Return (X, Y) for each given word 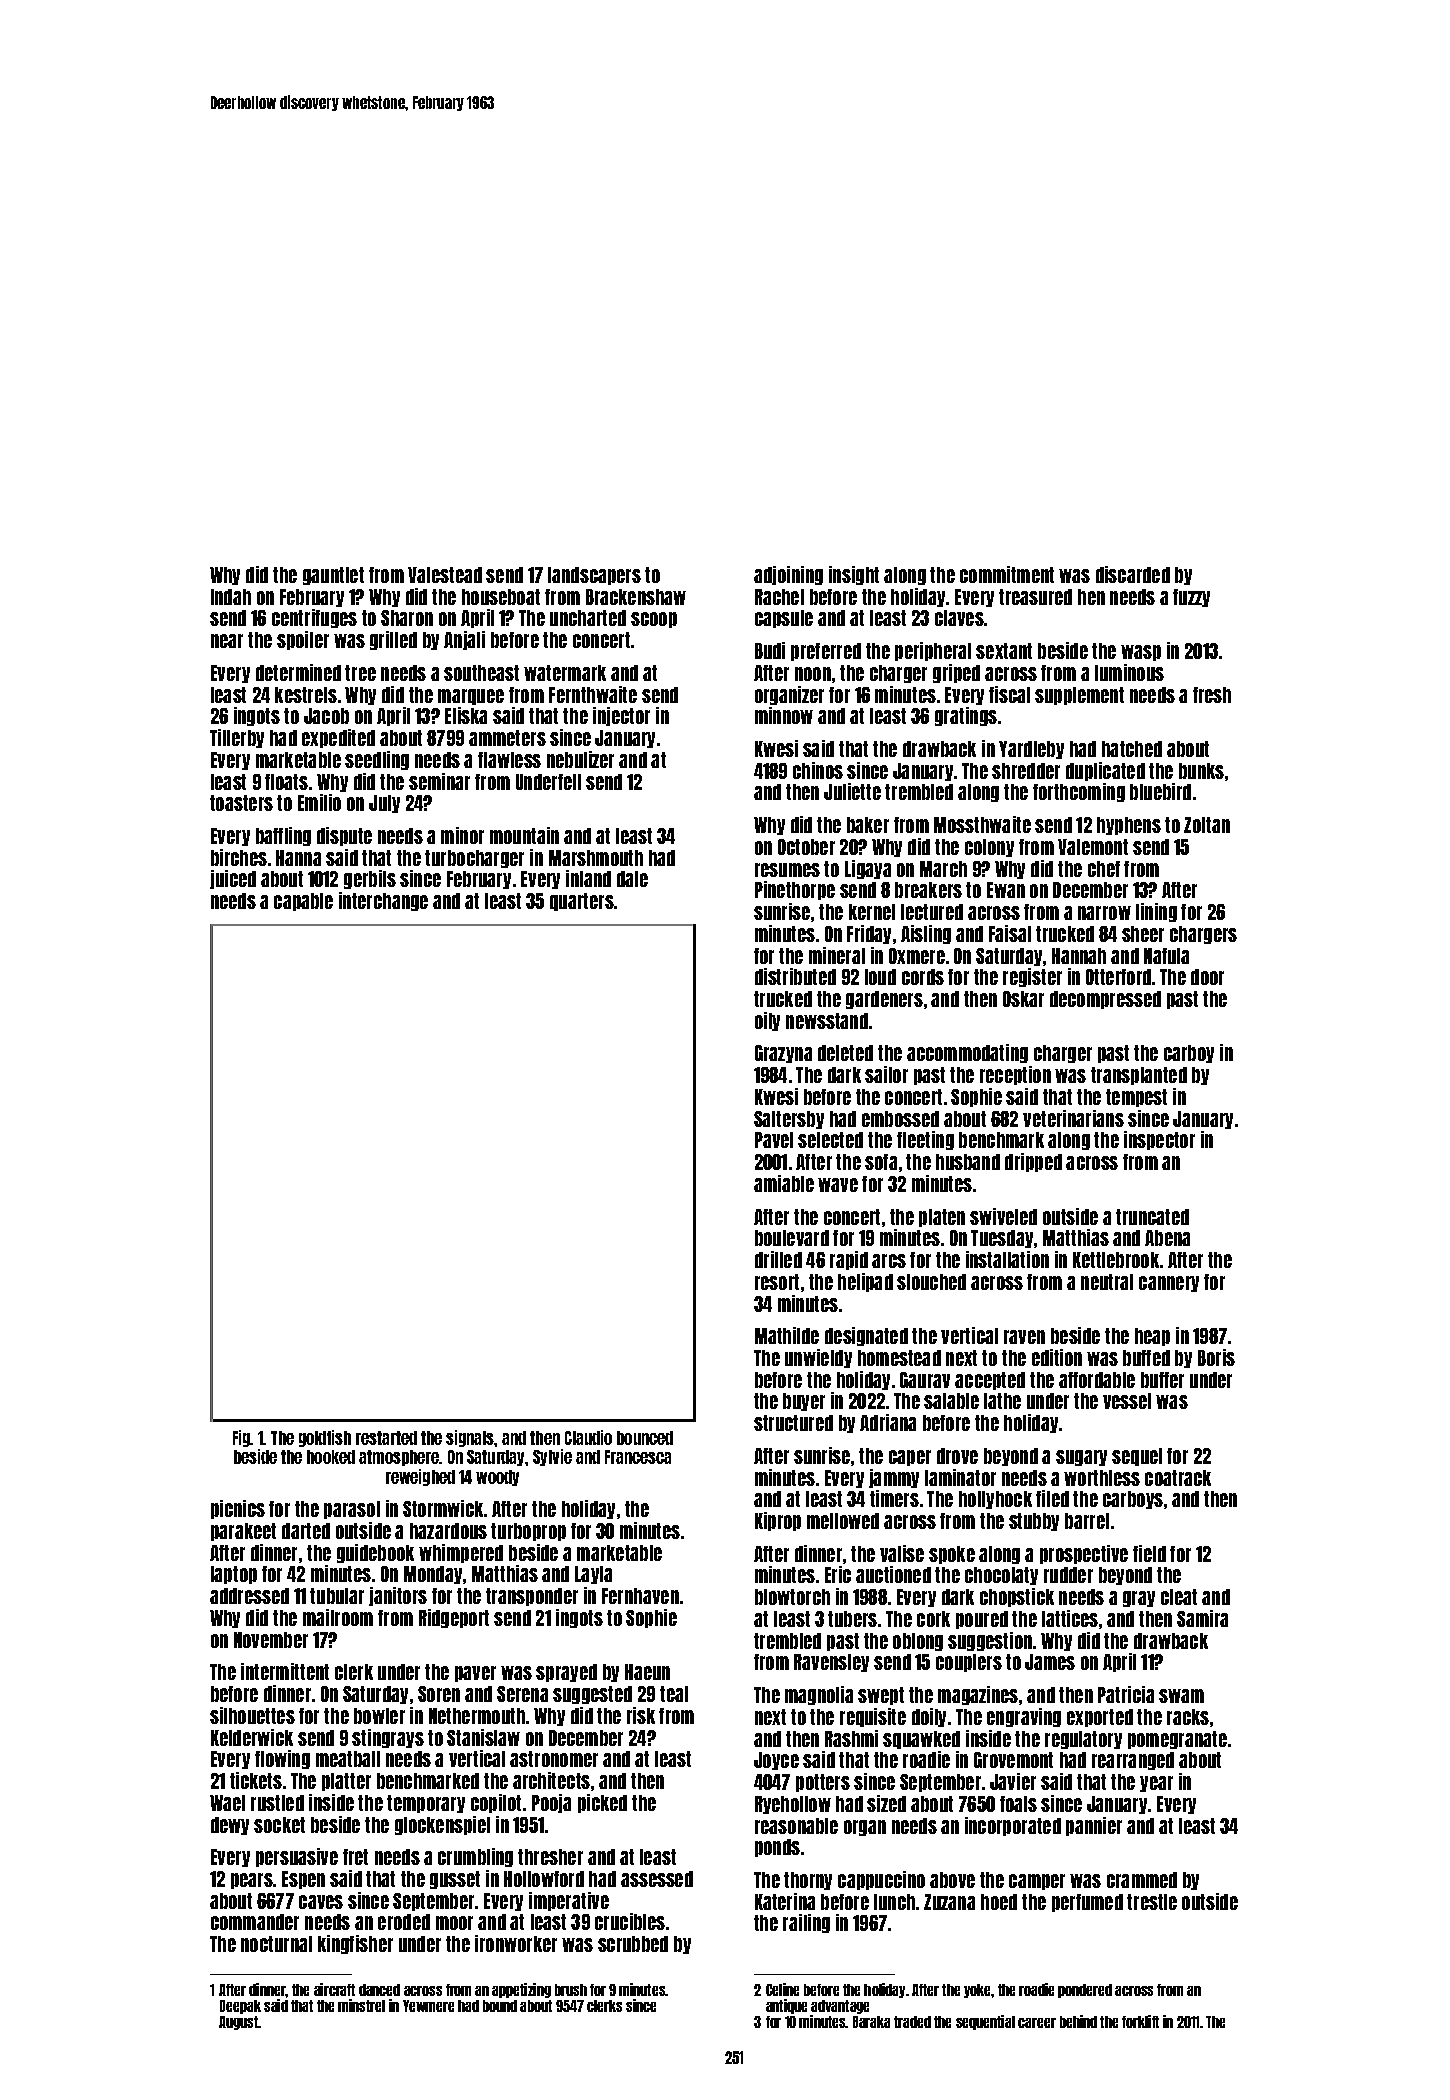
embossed (900, 1119)
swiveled (1003, 1216)
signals (470, 1438)
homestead (899, 1358)
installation (1007, 1259)
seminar (439, 781)
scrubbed (633, 1944)
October (806, 847)
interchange (383, 901)
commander (255, 1922)
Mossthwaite (982, 824)
